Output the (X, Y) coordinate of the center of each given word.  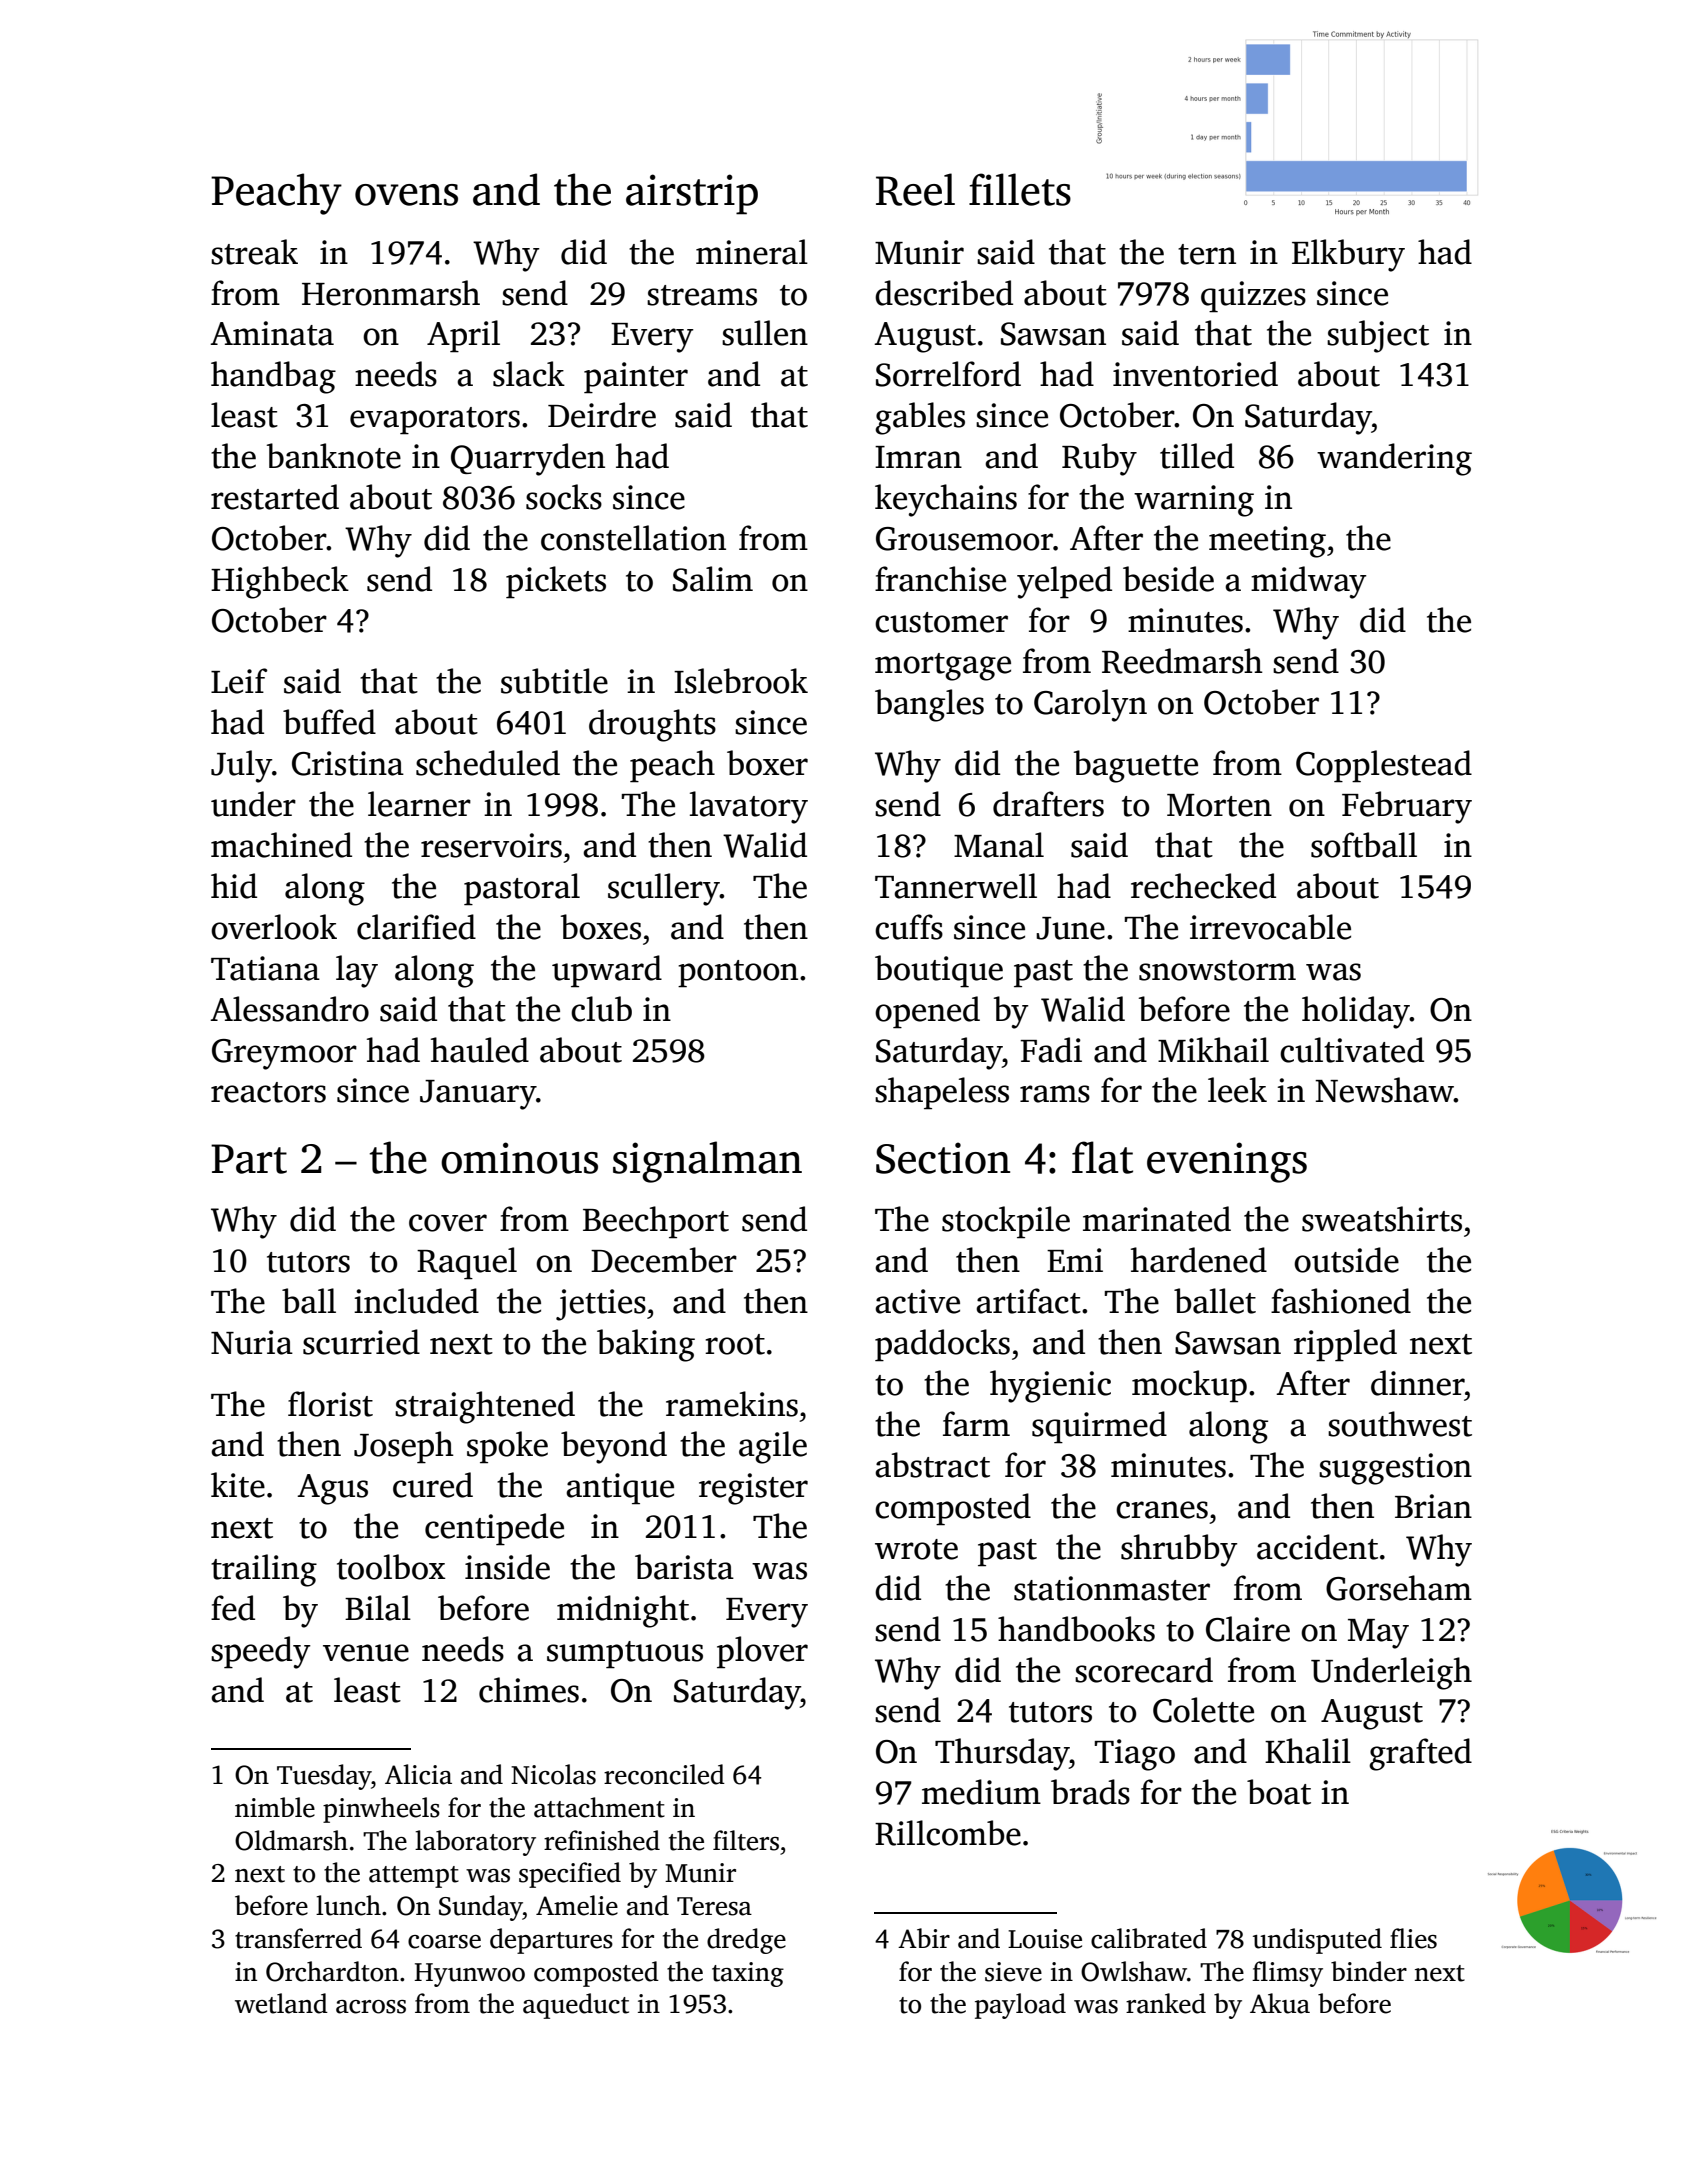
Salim (713, 579)
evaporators (435, 421)
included (416, 1301)
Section (943, 1158)
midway (1309, 582)
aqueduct (576, 2006)
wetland (281, 2003)
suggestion (1395, 1469)
